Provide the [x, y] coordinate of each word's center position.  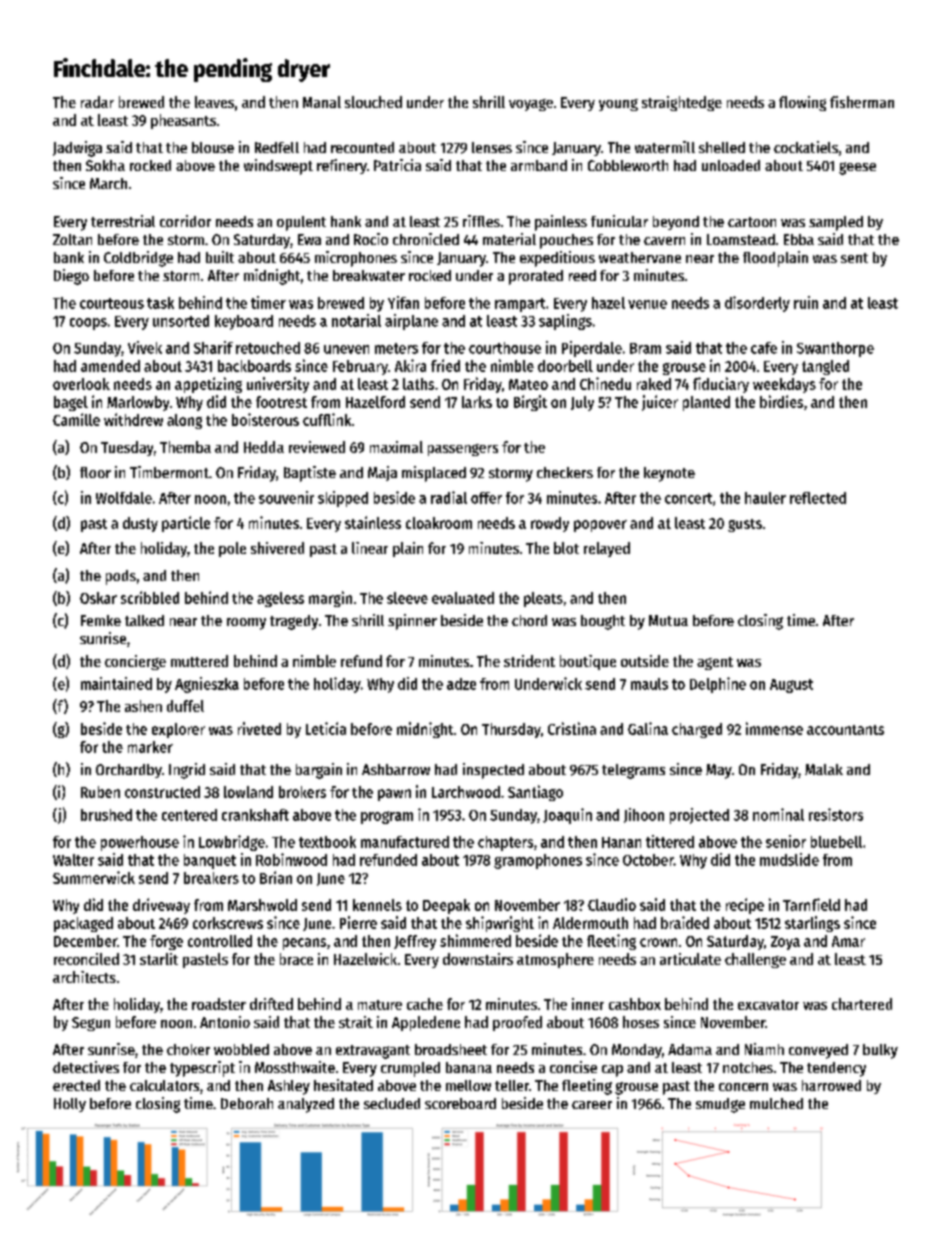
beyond [676, 223]
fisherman [862, 102]
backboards [254, 366]
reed [582, 275]
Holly [70, 1105]
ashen [143, 706]
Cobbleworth [628, 165]
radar [97, 102]
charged [697, 730]
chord [529, 620]
